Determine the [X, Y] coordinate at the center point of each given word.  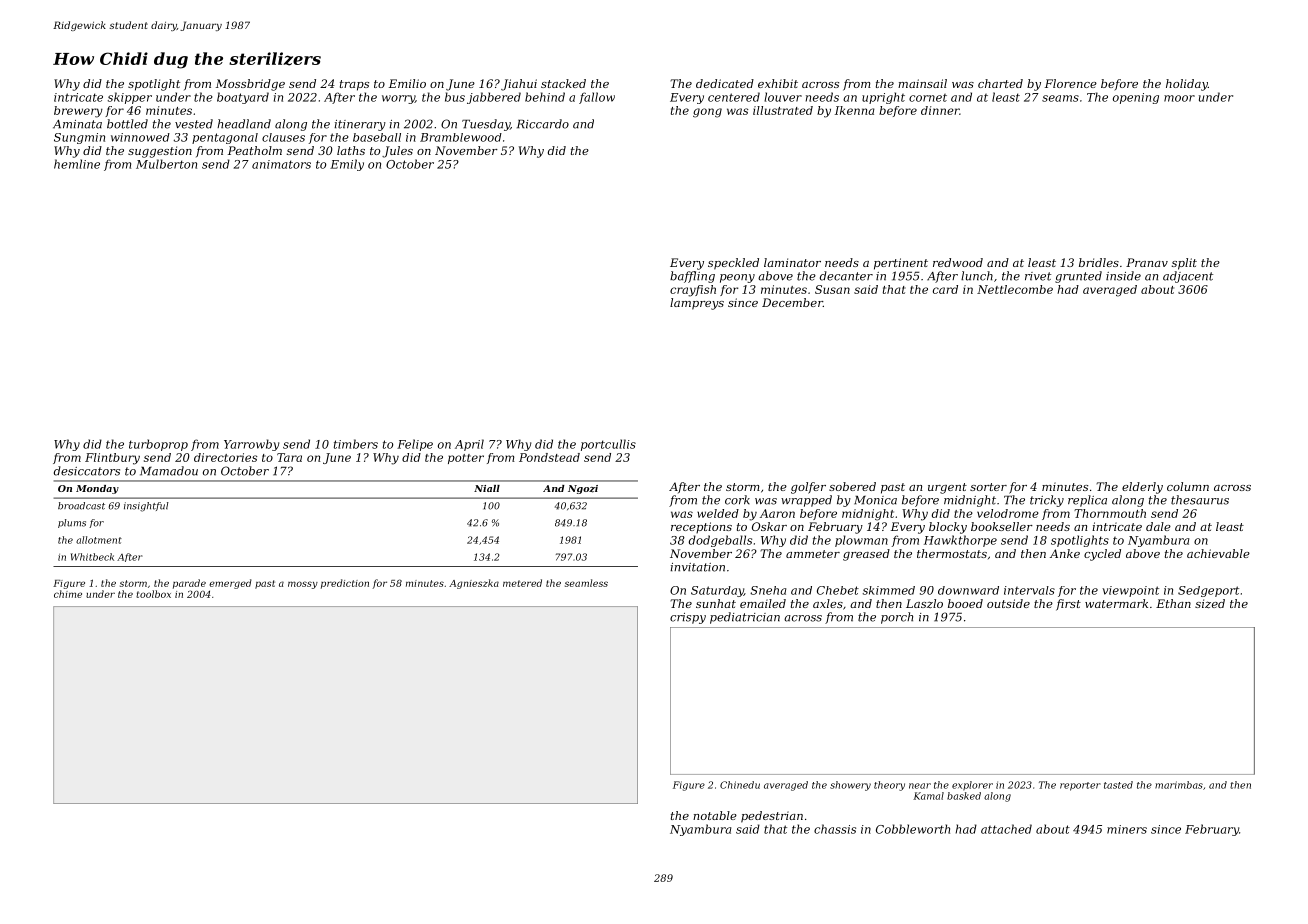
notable [715, 815]
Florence [1071, 83]
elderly [1142, 488]
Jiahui [519, 85]
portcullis [608, 445]
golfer [808, 488]
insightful [146, 507]
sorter [988, 487]
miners [1127, 829]
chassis [835, 829]
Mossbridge [250, 85]
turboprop [158, 445]
